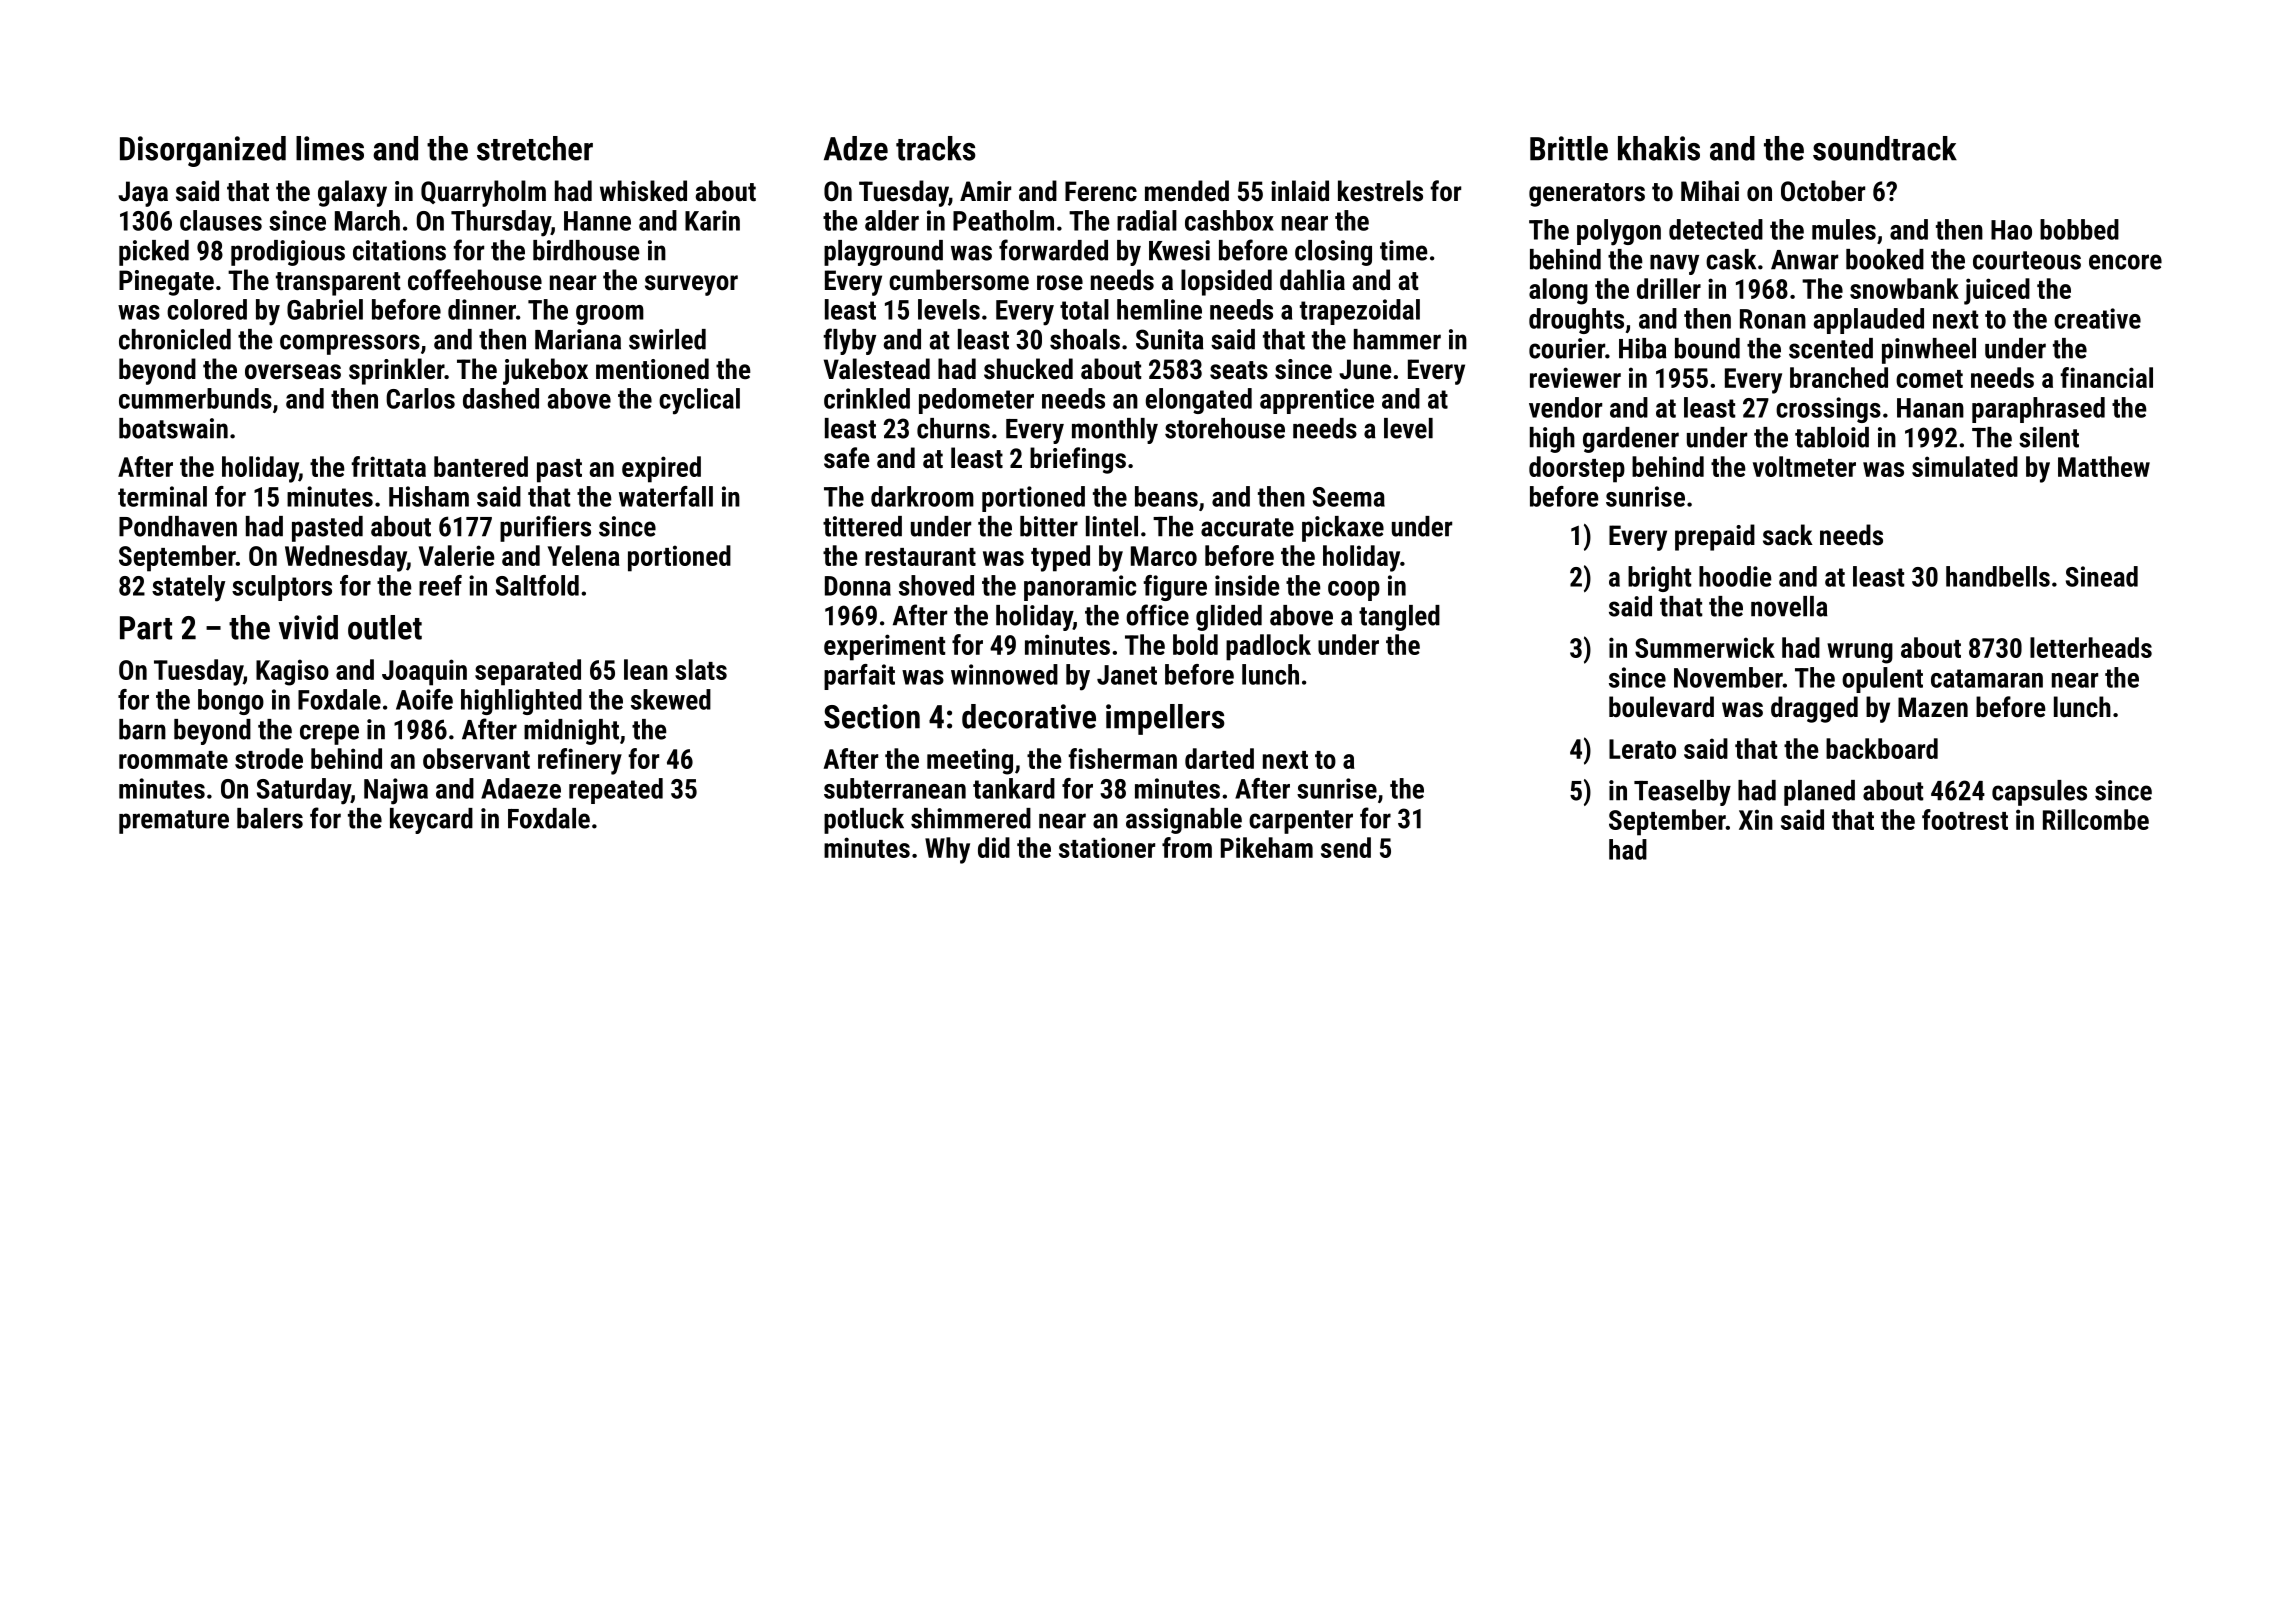  What do you see at coordinates (1343, 529) in the document?
I see `pickaxe` at bounding box center [1343, 529].
